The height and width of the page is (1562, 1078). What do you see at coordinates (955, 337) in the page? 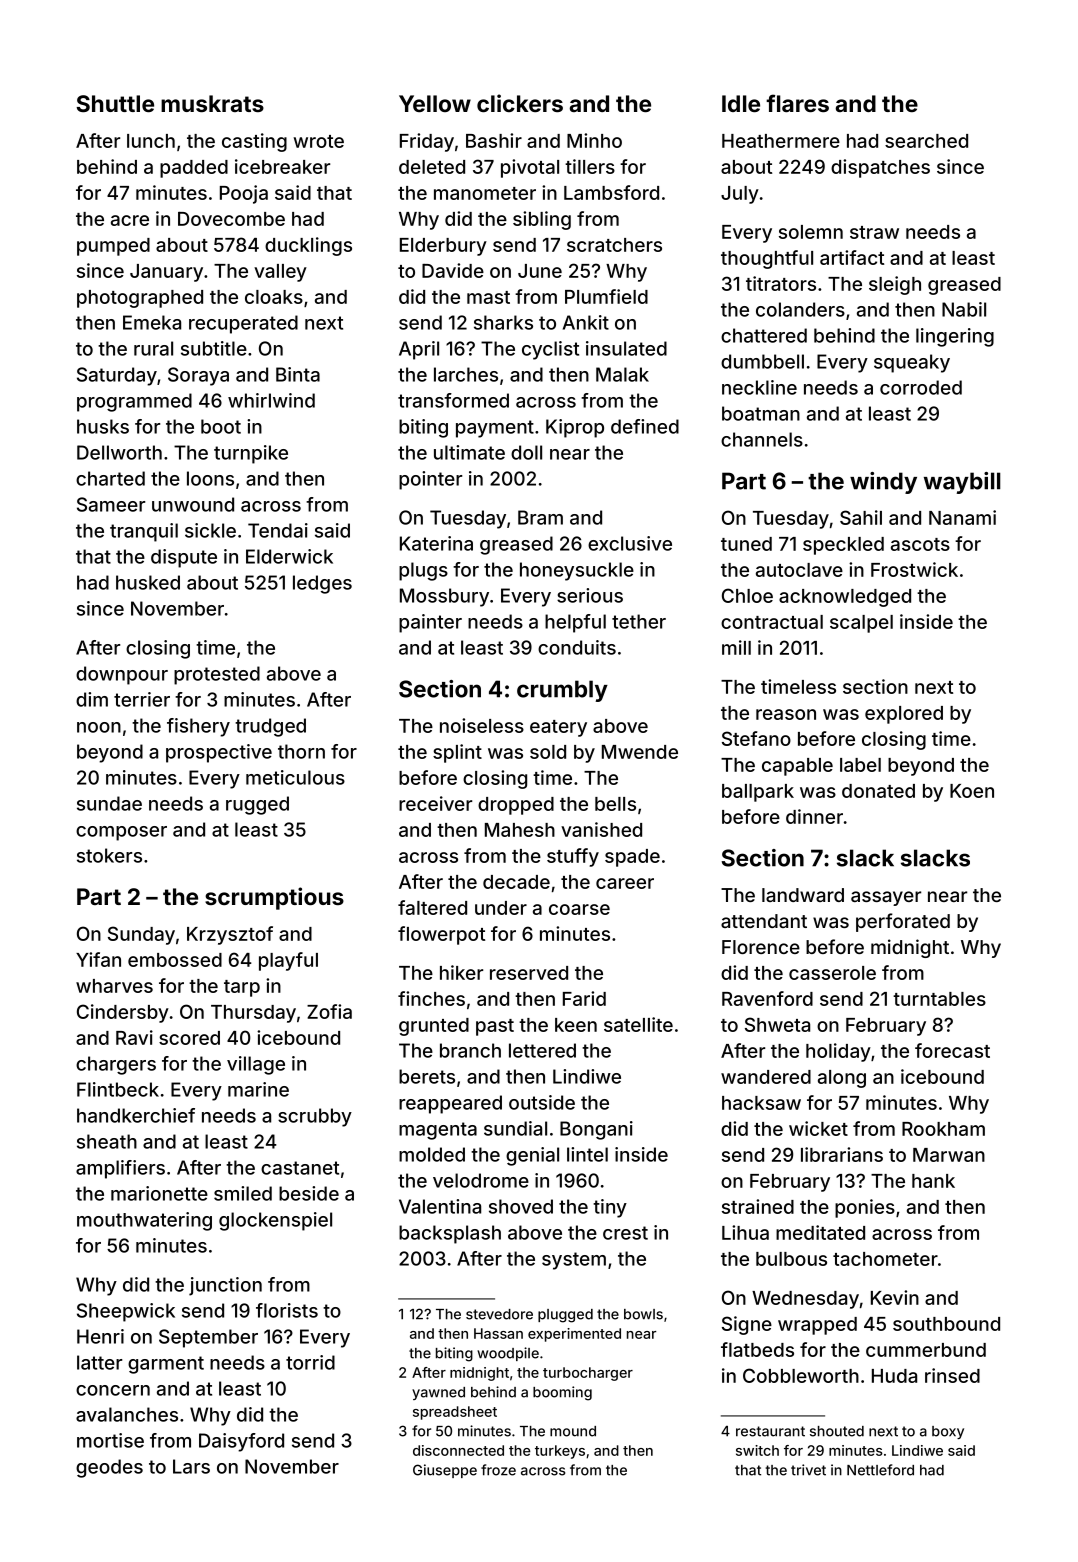
I see `lingering` at bounding box center [955, 337].
